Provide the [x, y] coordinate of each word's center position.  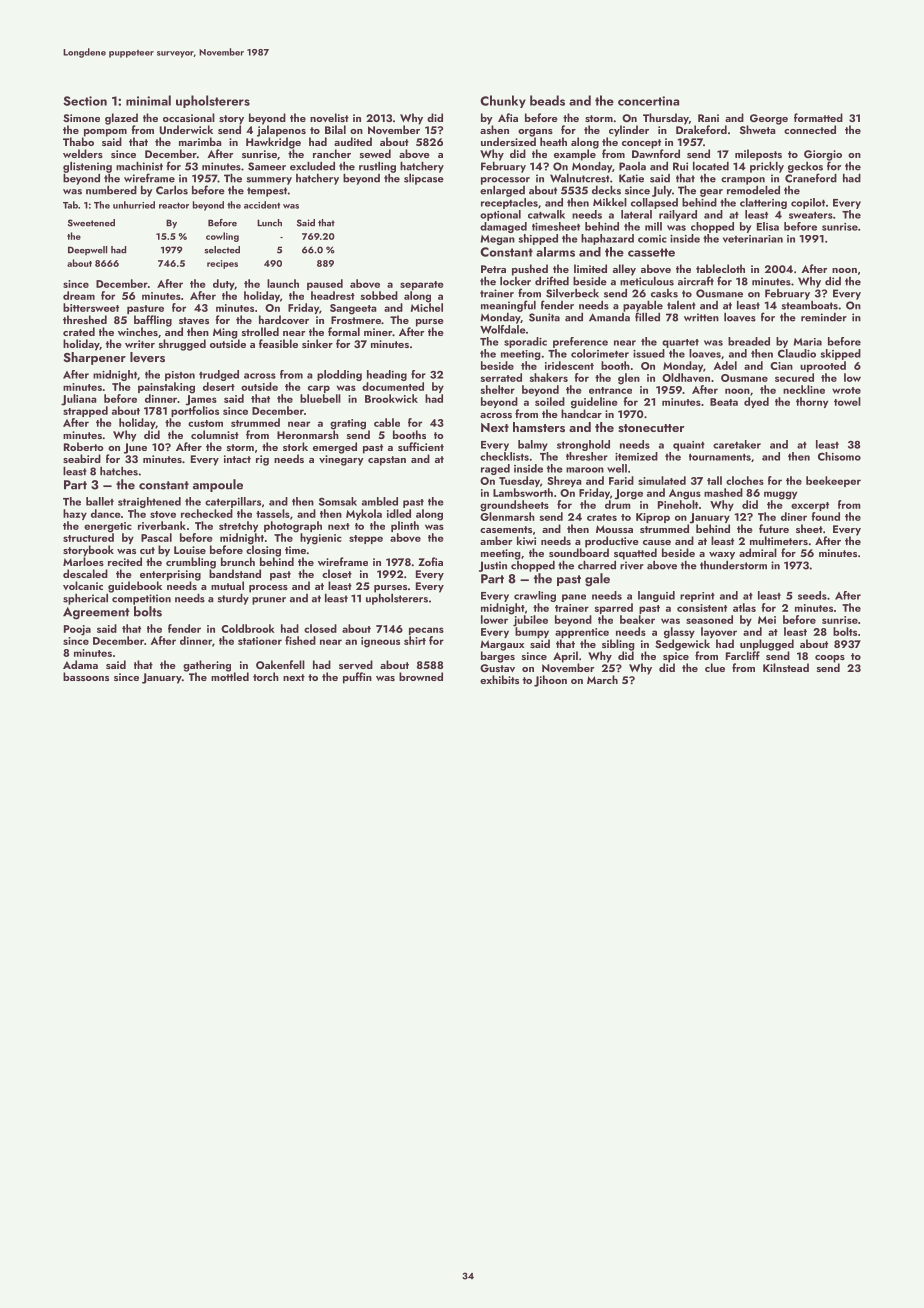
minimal [148, 100]
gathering [207, 666]
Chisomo [839, 456]
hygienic [321, 539]
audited [353, 141]
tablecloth [720, 268]
